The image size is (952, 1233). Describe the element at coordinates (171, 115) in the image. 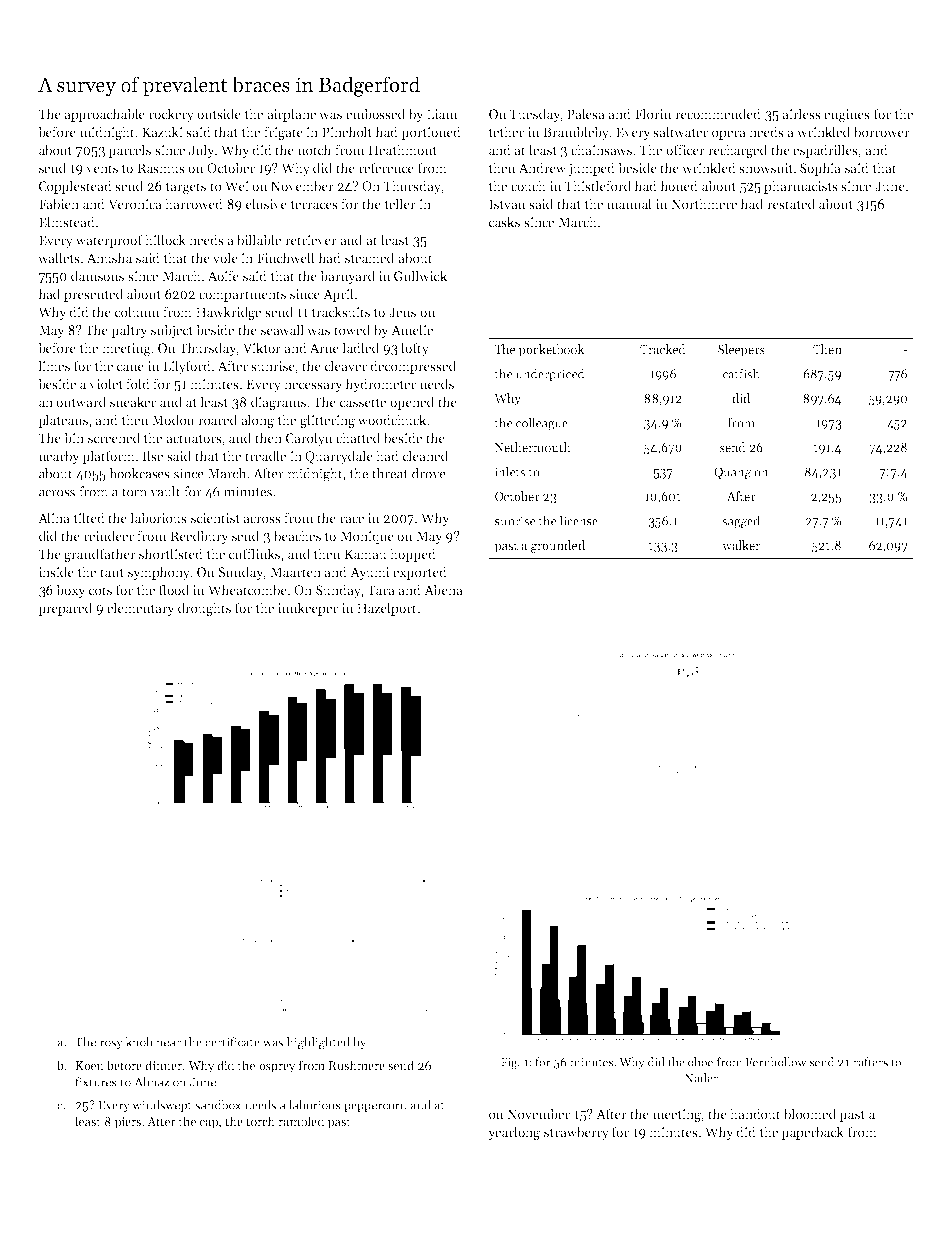

I see `rockery` at that location.
